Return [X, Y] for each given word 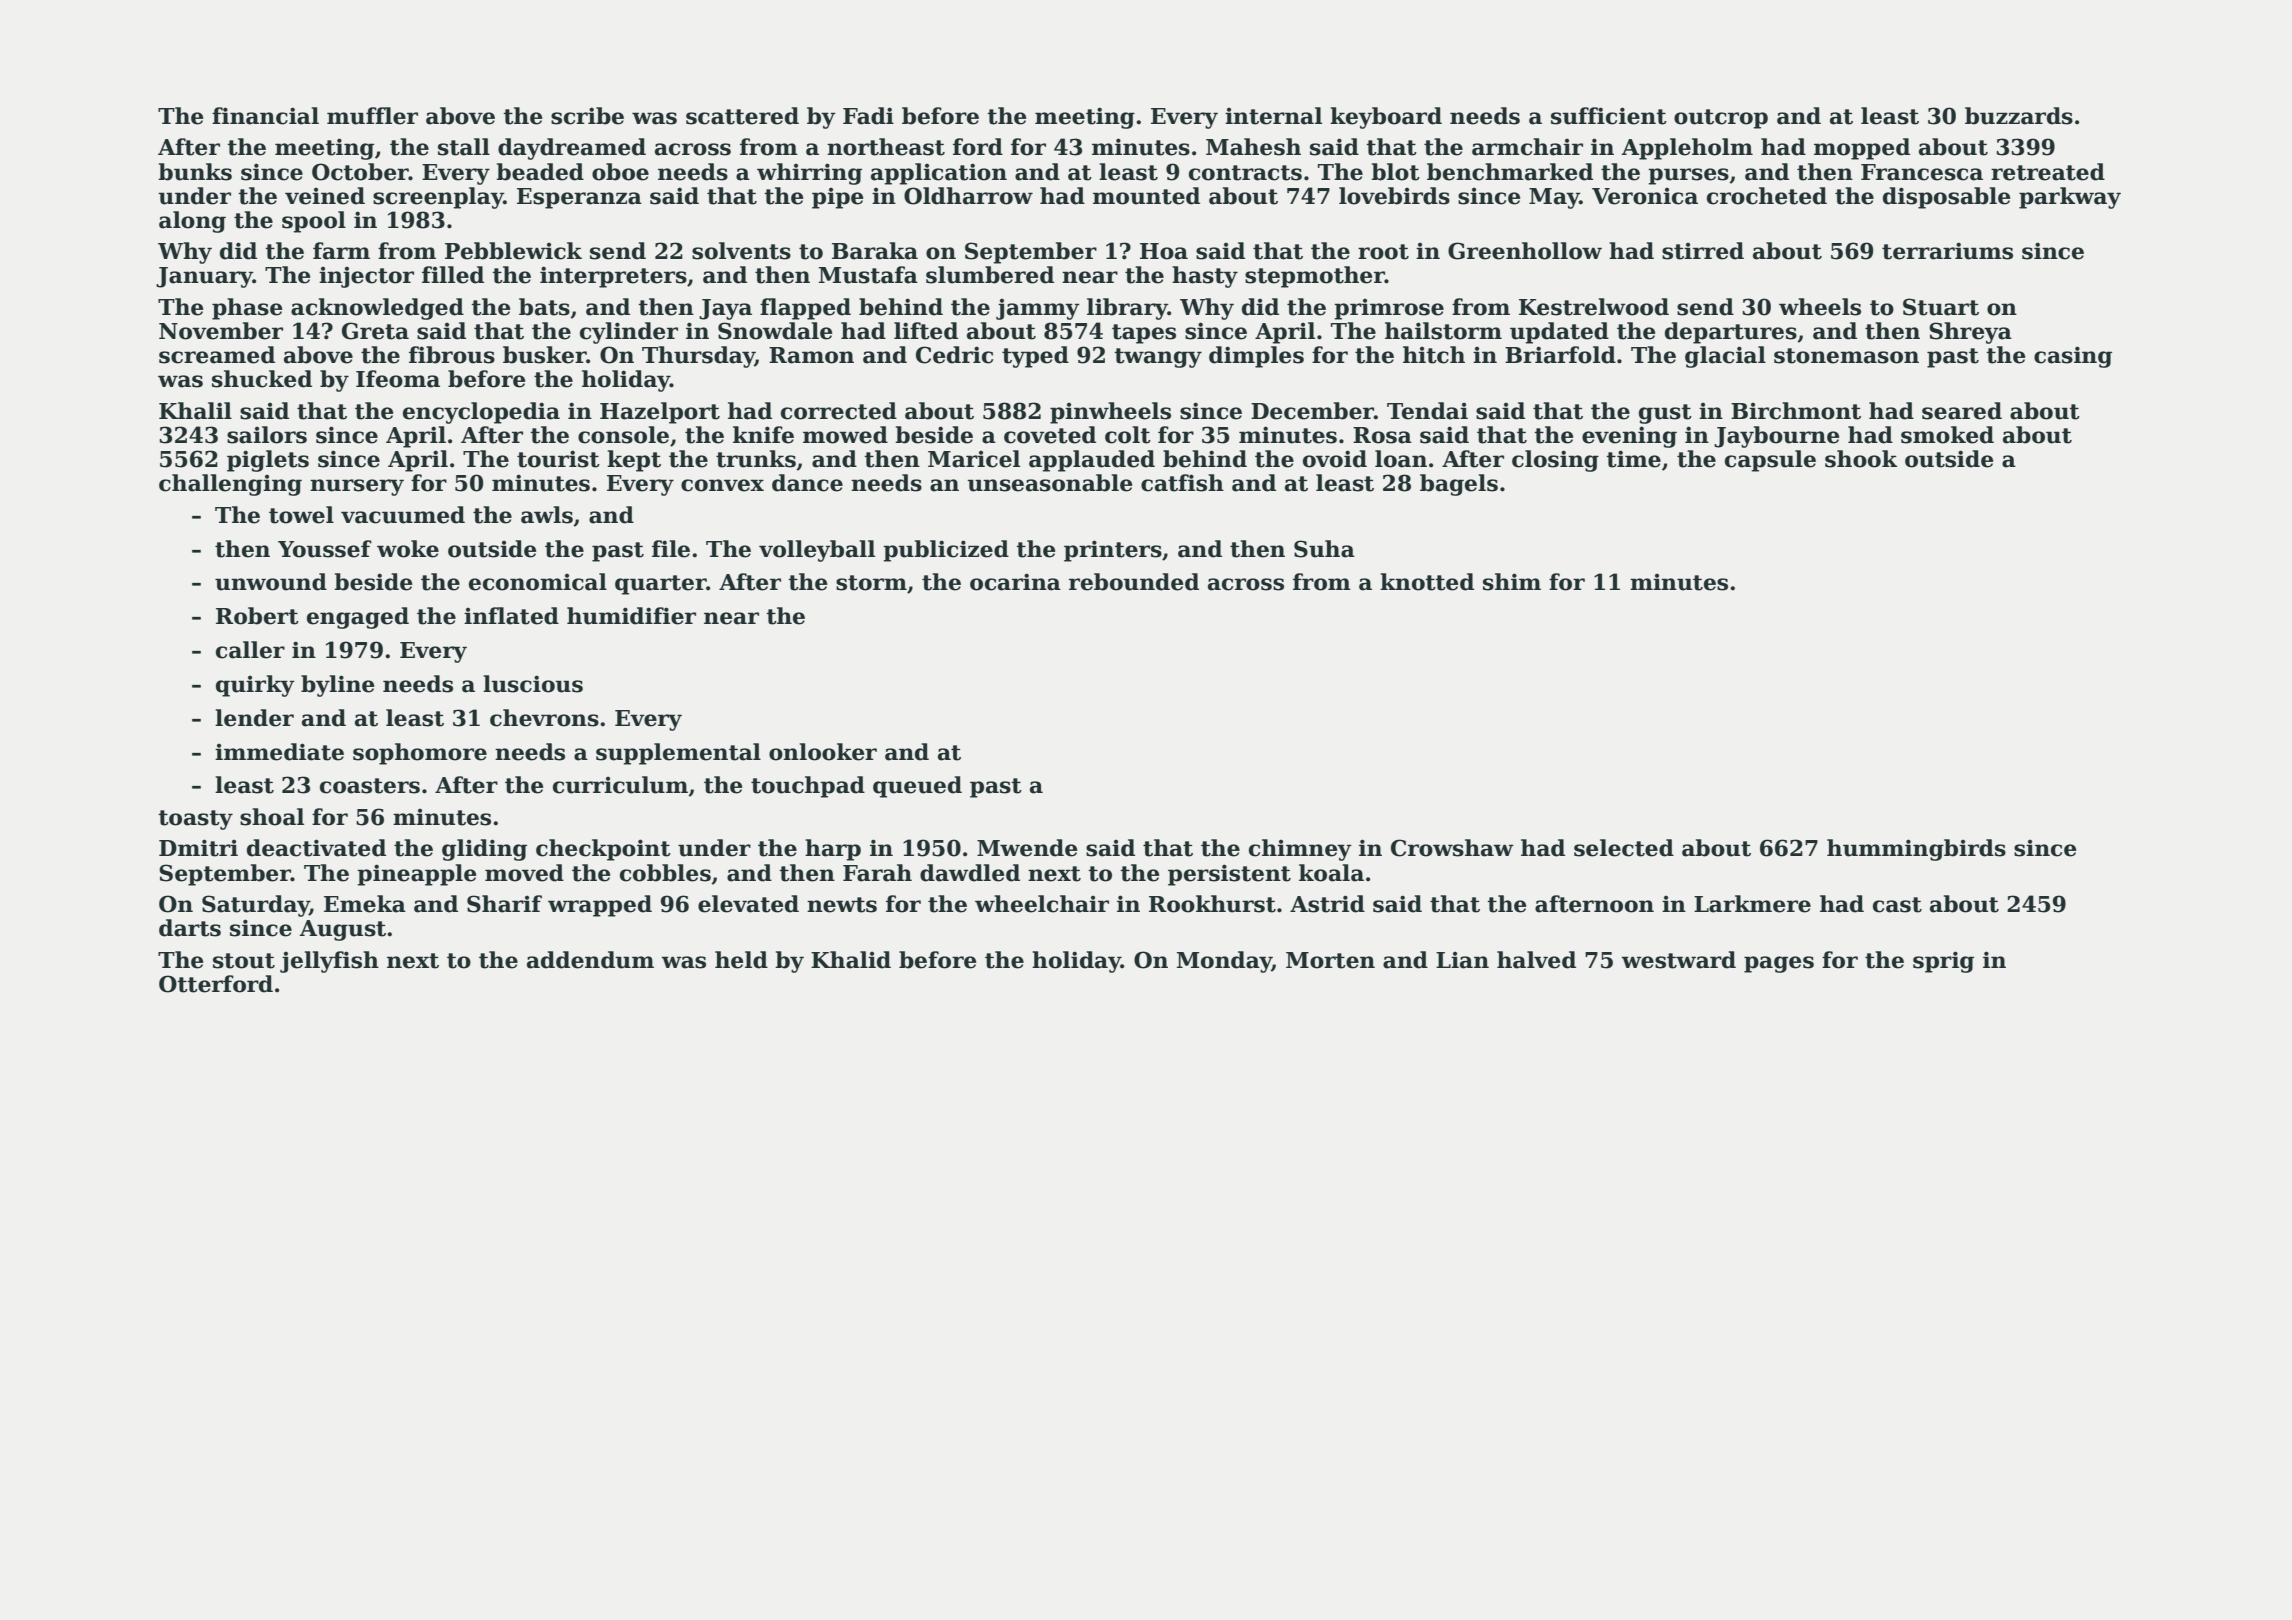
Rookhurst [1212, 904]
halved [1536, 960]
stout [244, 961]
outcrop [1721, 119]
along [192, 222]
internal [1273, 116]
